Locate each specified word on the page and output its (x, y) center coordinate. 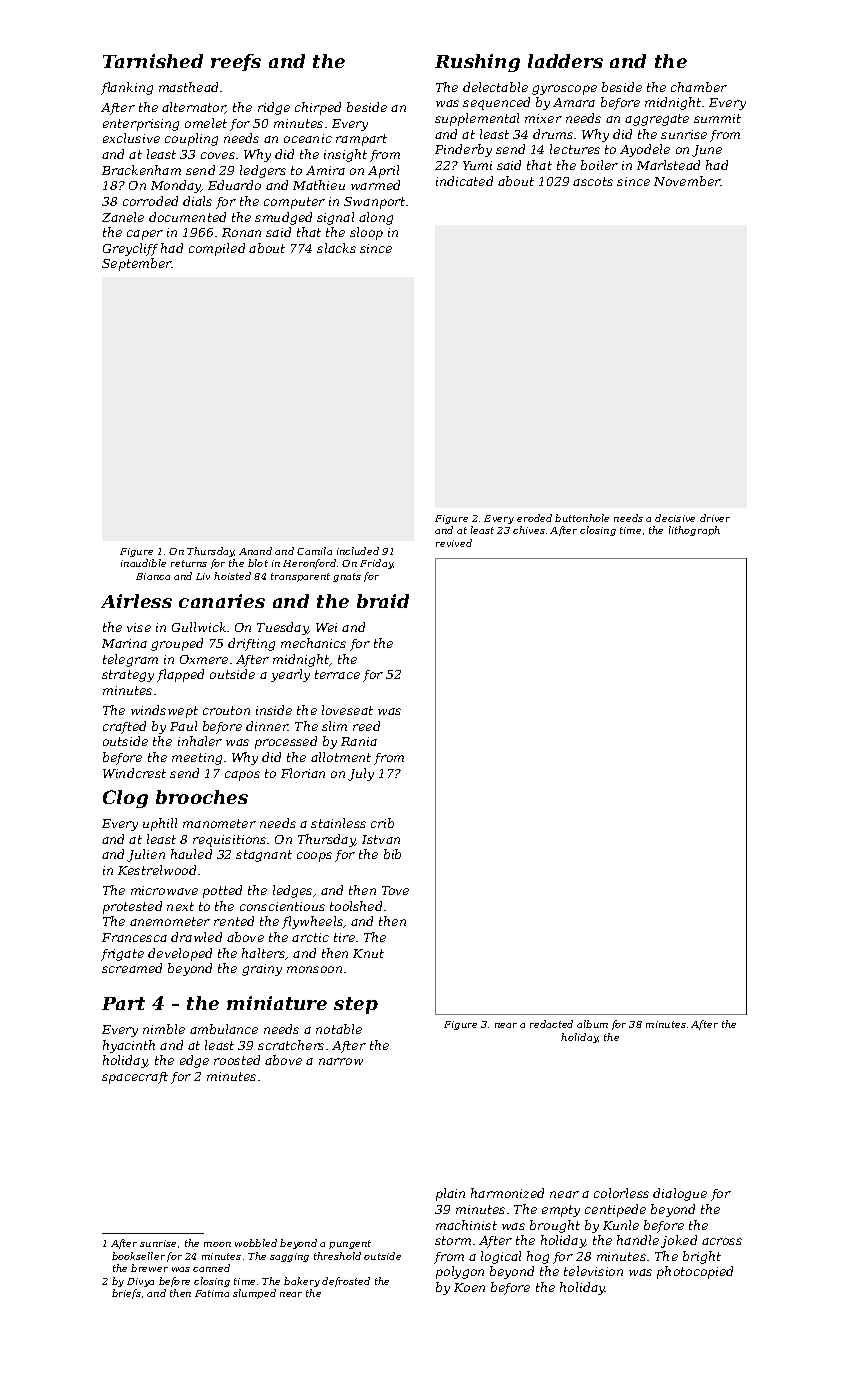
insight (345, 155)
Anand (255, 551)
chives (529, 530)
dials (197, 201)
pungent (350, 1244)
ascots (593, 181)
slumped (254, 1294)
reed (366, 726)
